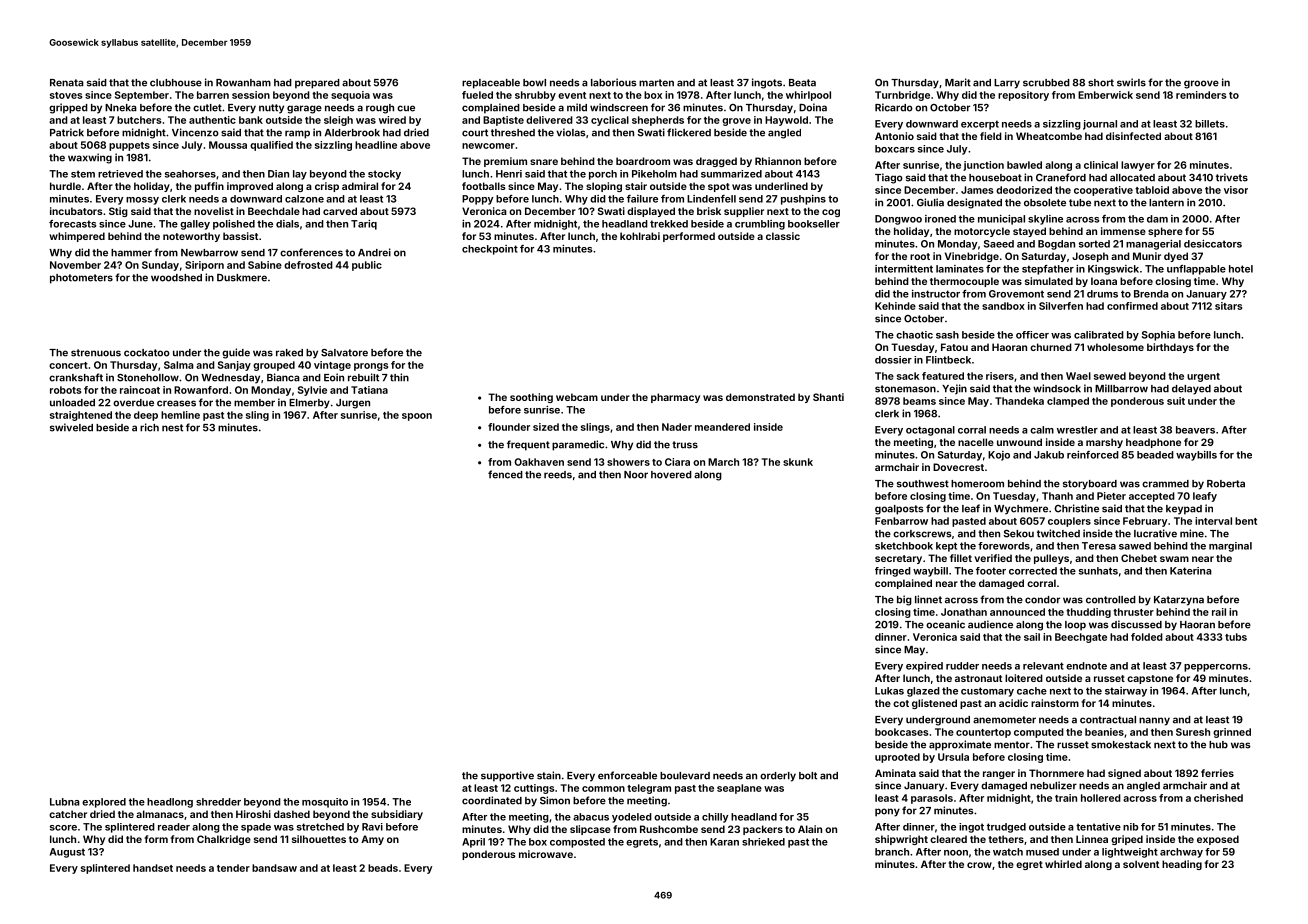 Image resolution: width=1308 pixels, height=924 pixels. I want to click on prepared, so click(317, 84).
